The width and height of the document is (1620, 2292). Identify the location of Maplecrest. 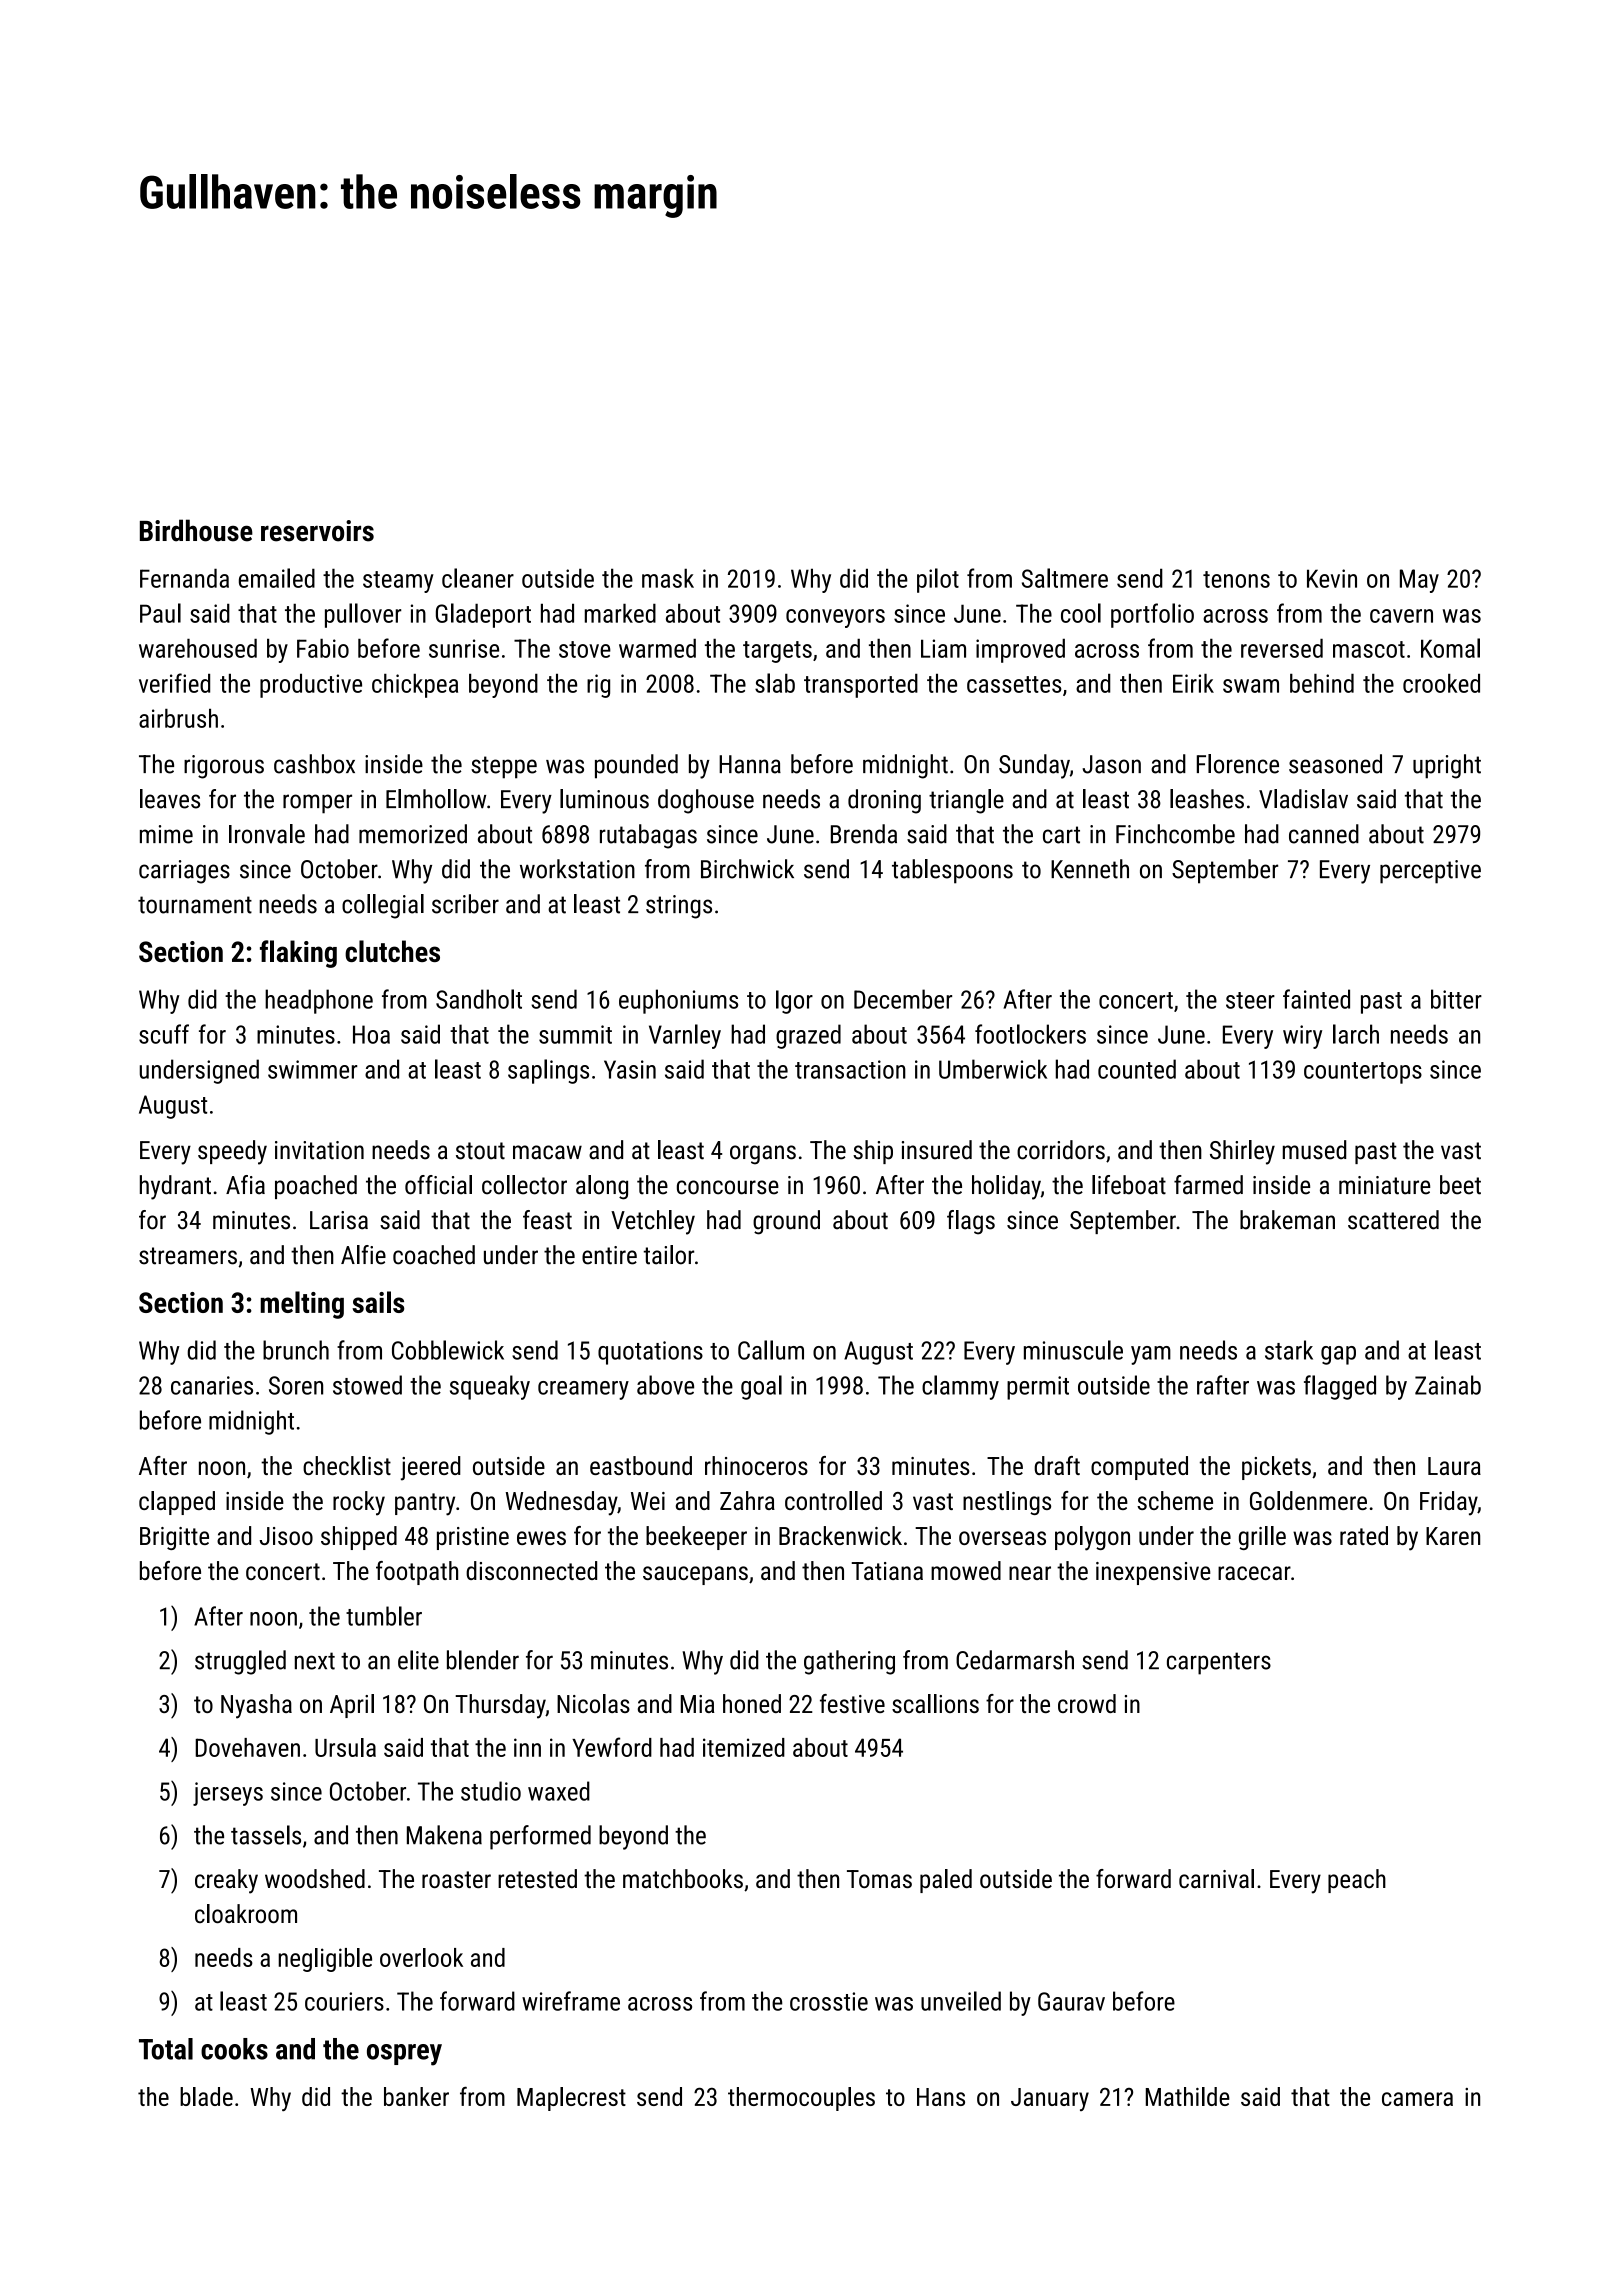
(571, 2099).
